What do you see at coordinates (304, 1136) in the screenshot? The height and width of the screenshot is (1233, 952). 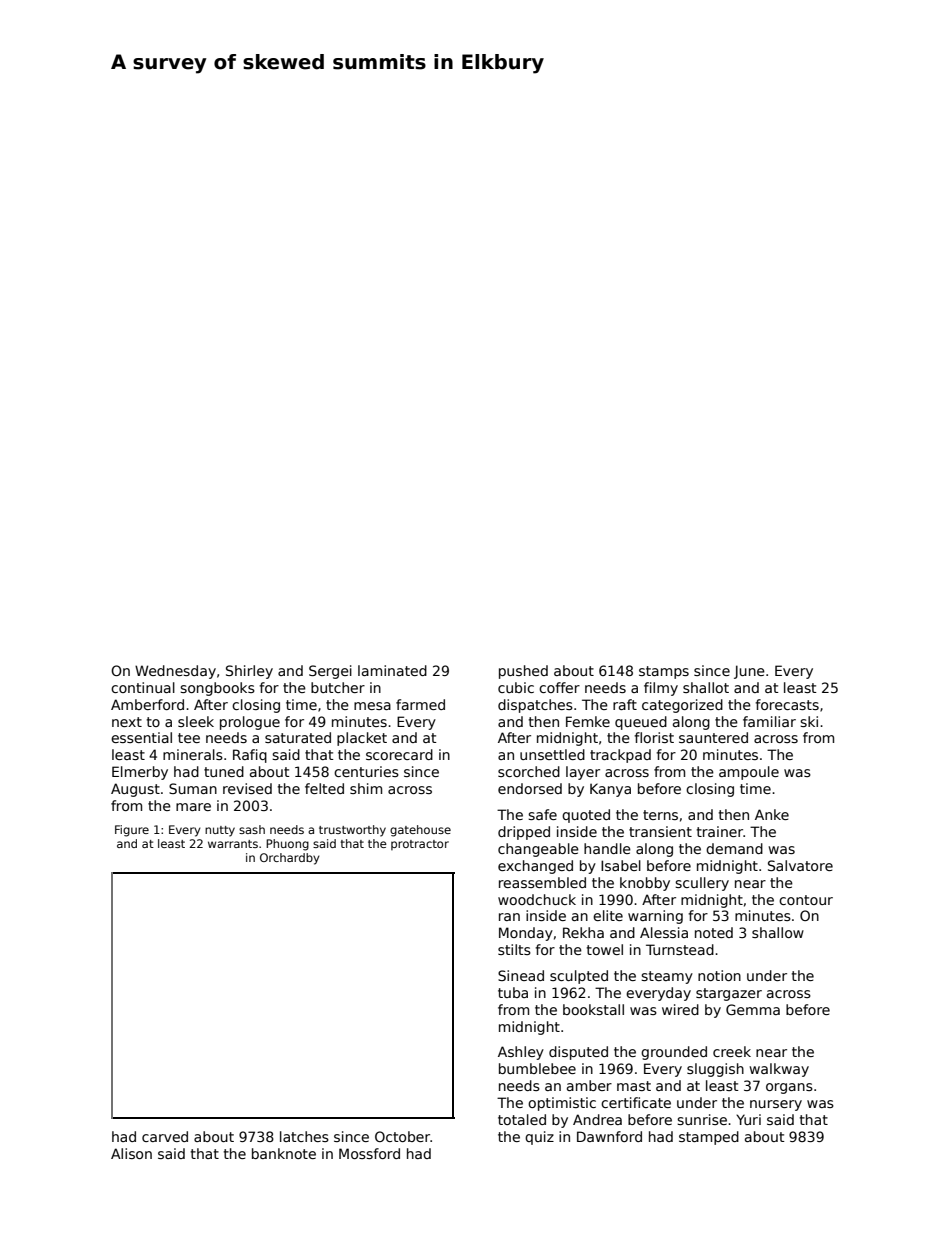 I see `latches` at bounding box center [304, 1136].
